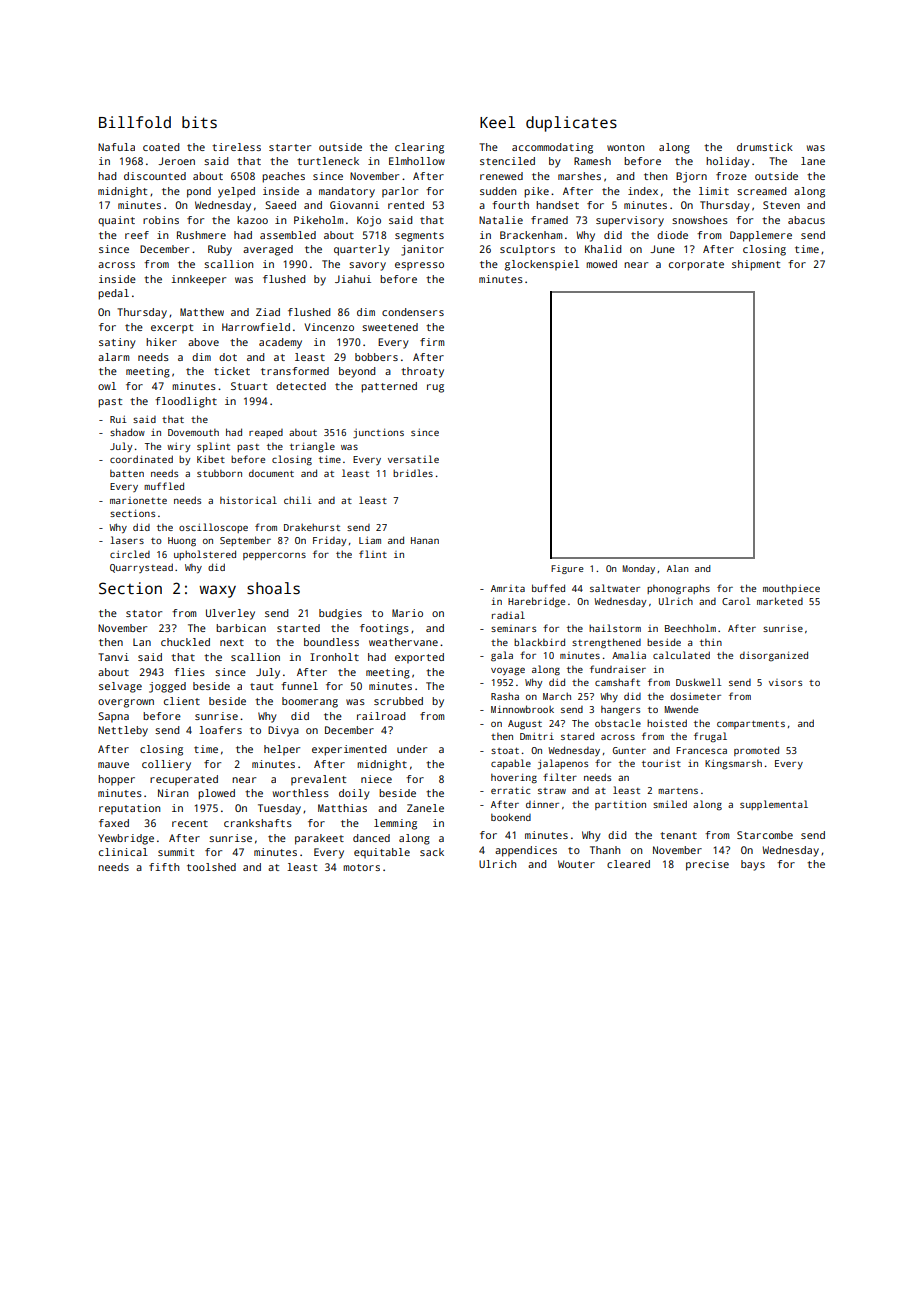 The width and height of the page is (924, 1308). What do you see at coordinates (130, 554) in the page?
I see `circled` at bounding box center [130, 554].
